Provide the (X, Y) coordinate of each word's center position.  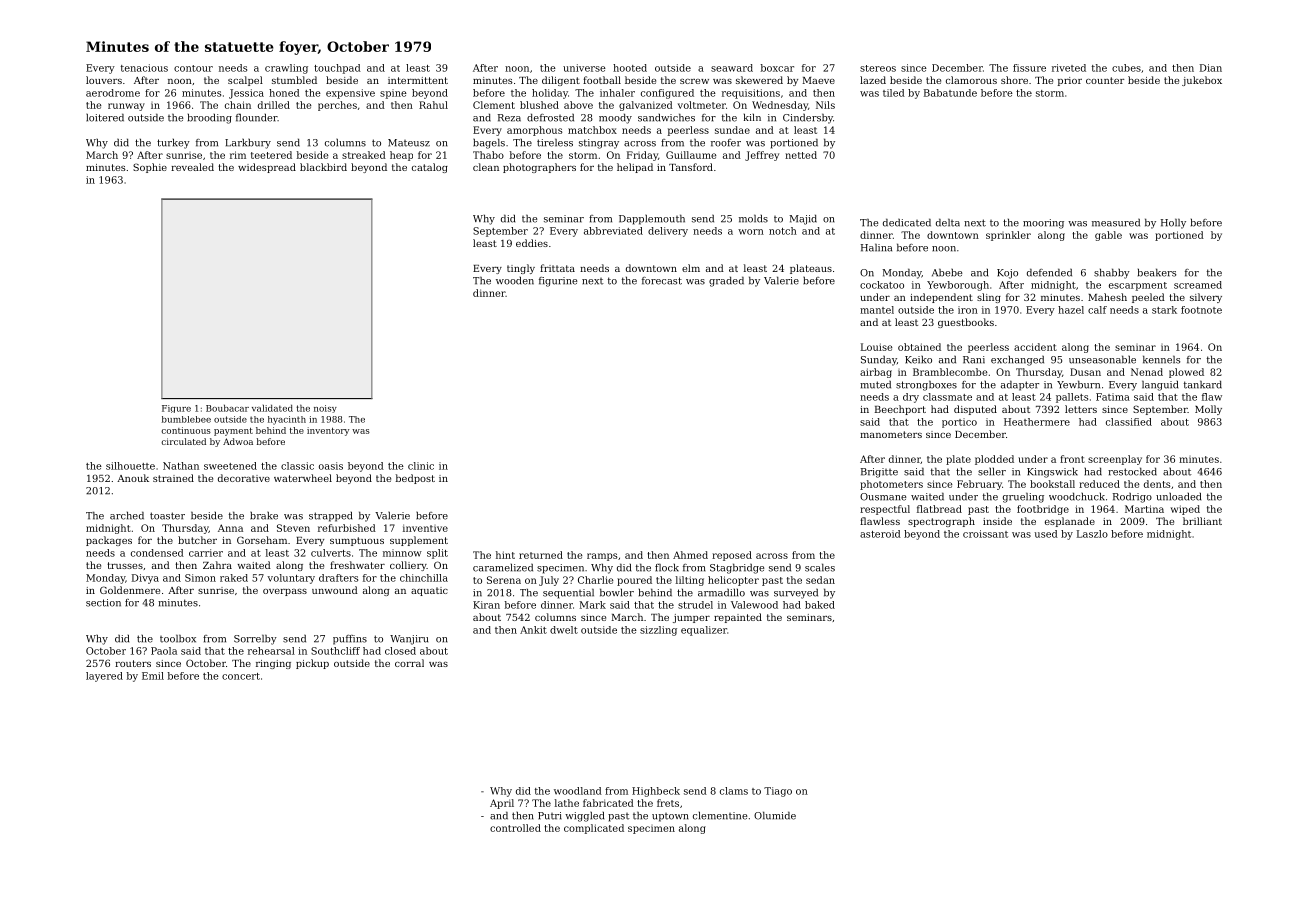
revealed (192, 167)
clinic (421, 466)
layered (104, 677)
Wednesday (780, 106)
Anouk (133, 478)
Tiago (778, 792)
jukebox (1202, 81)
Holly (1173, 223)
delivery (668, 232)
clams (734, 791)
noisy (325, 409)
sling (989, 298)
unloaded (1178, 497)
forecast (662, 281)
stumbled (294, 80)
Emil (153, 676)
